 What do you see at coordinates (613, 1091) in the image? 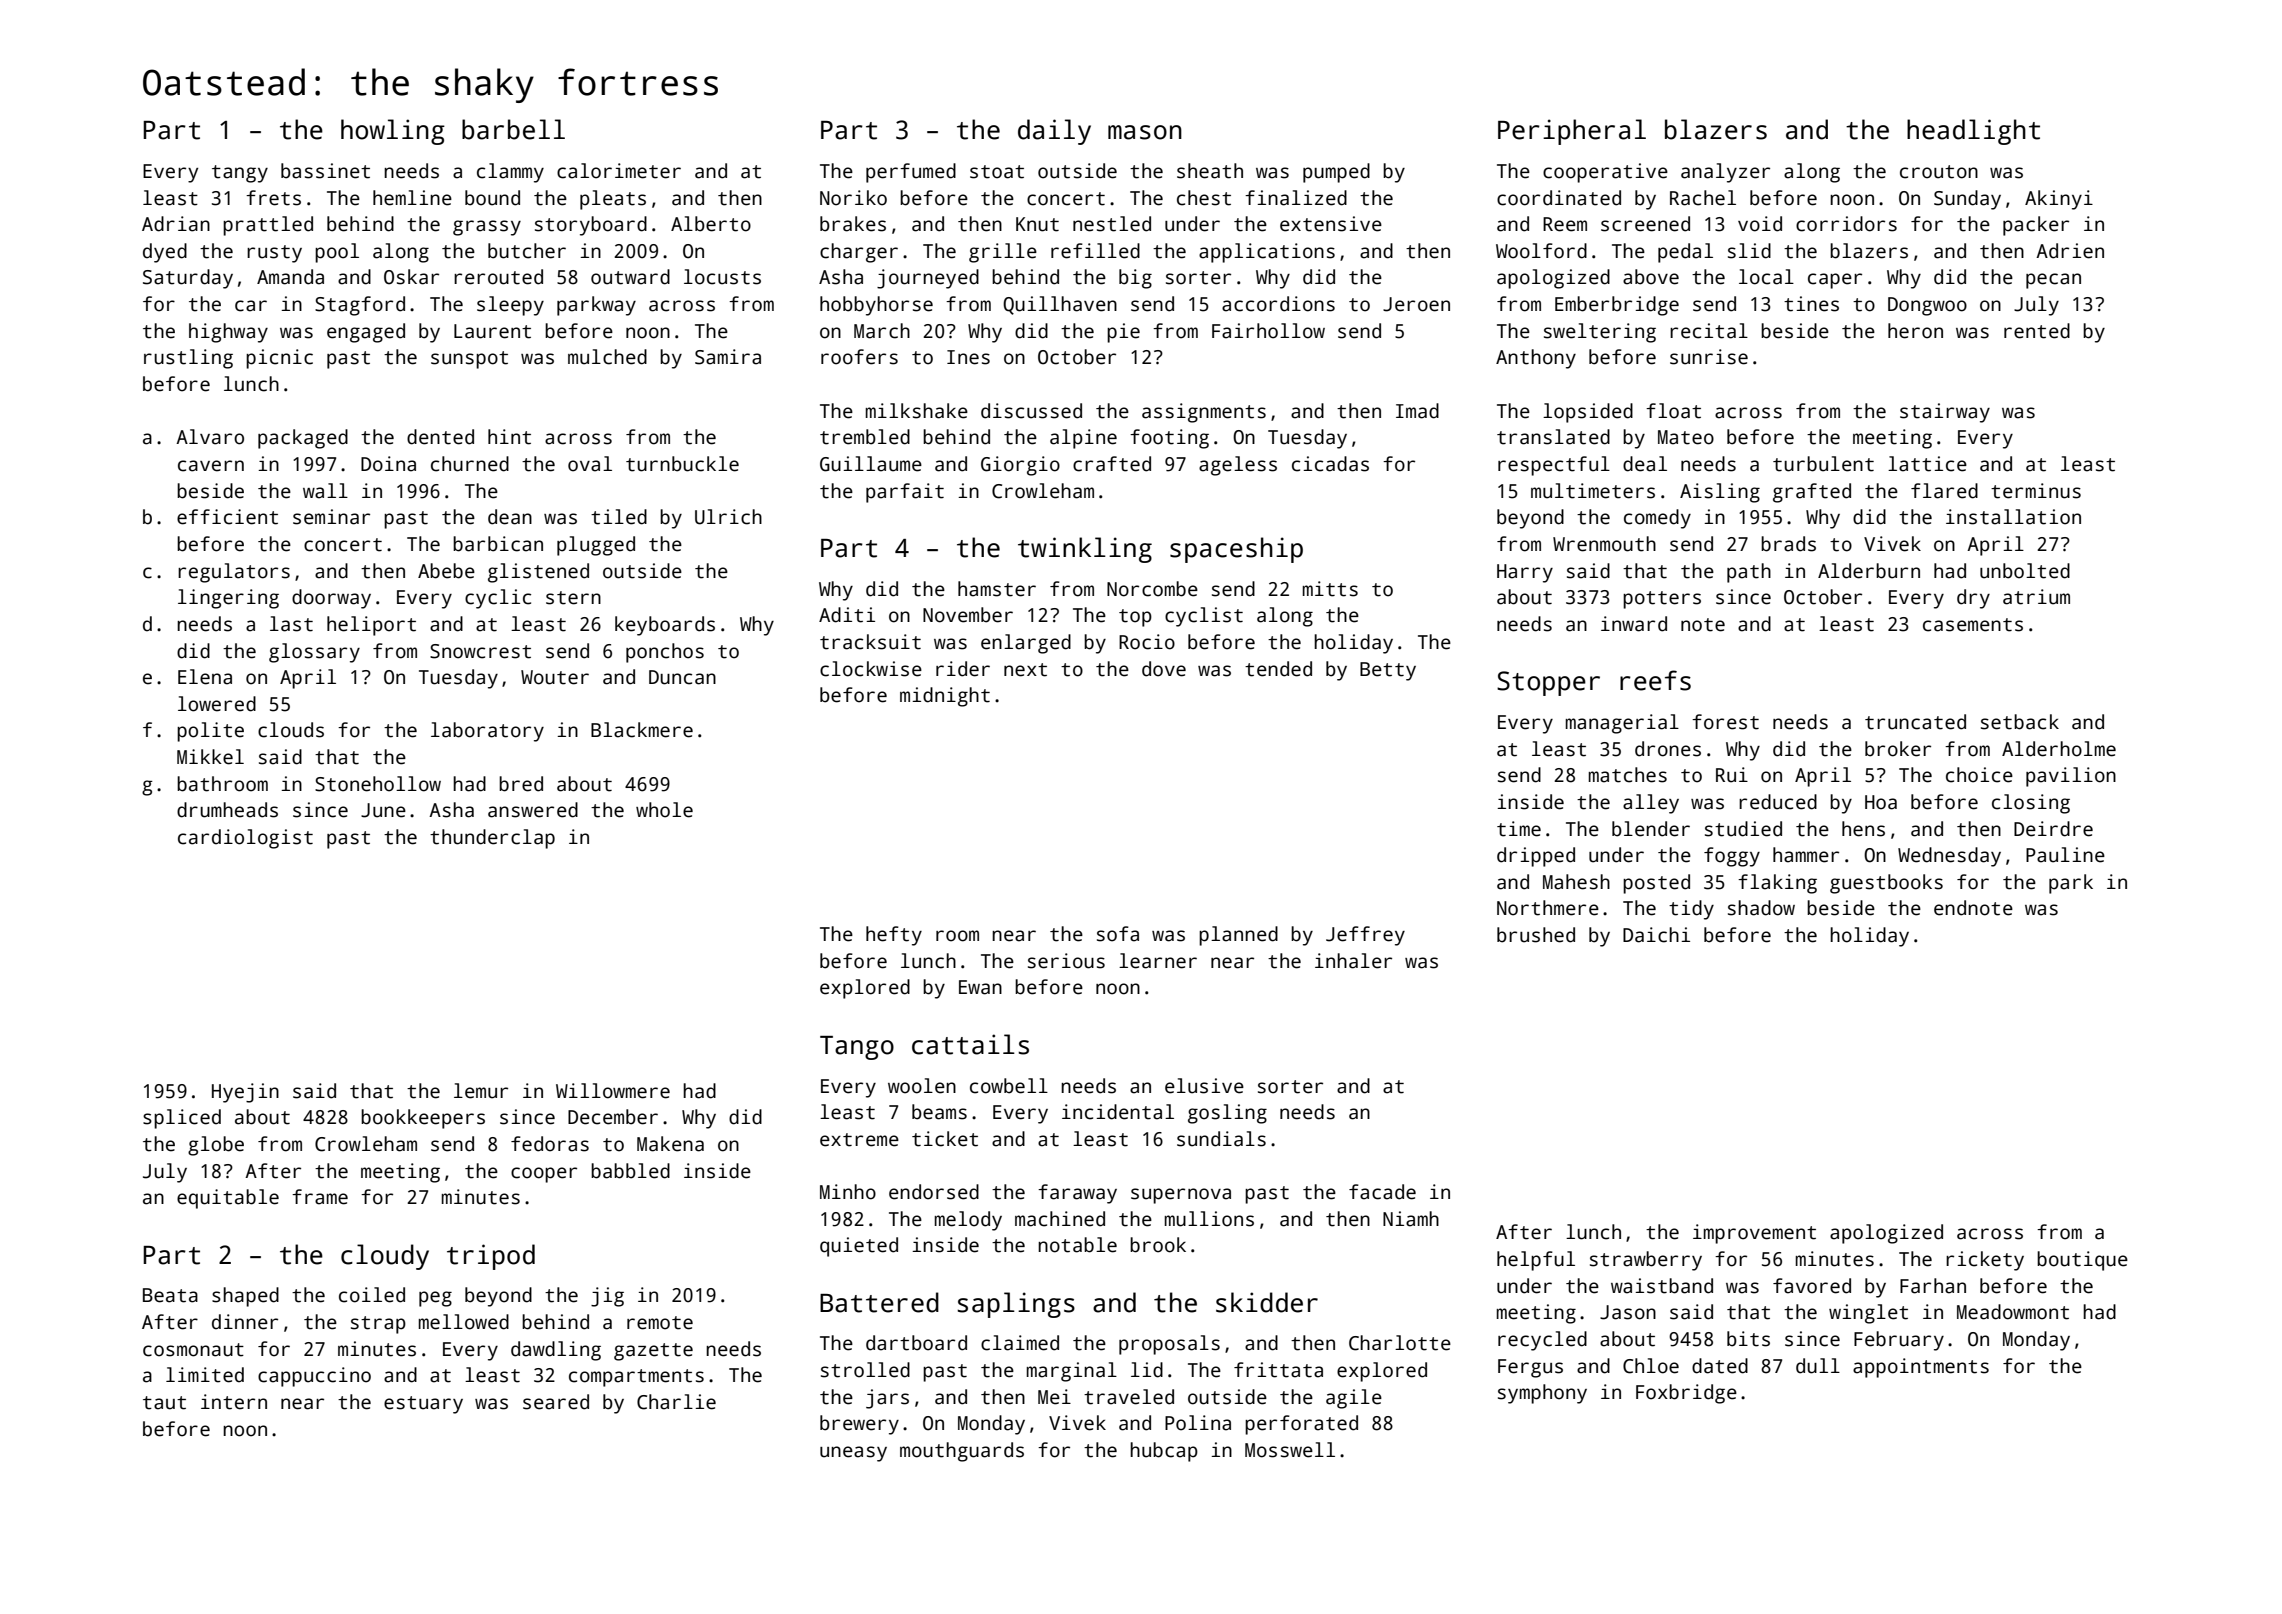
I see `Willowmere` at bounding box center [613, 1091].
